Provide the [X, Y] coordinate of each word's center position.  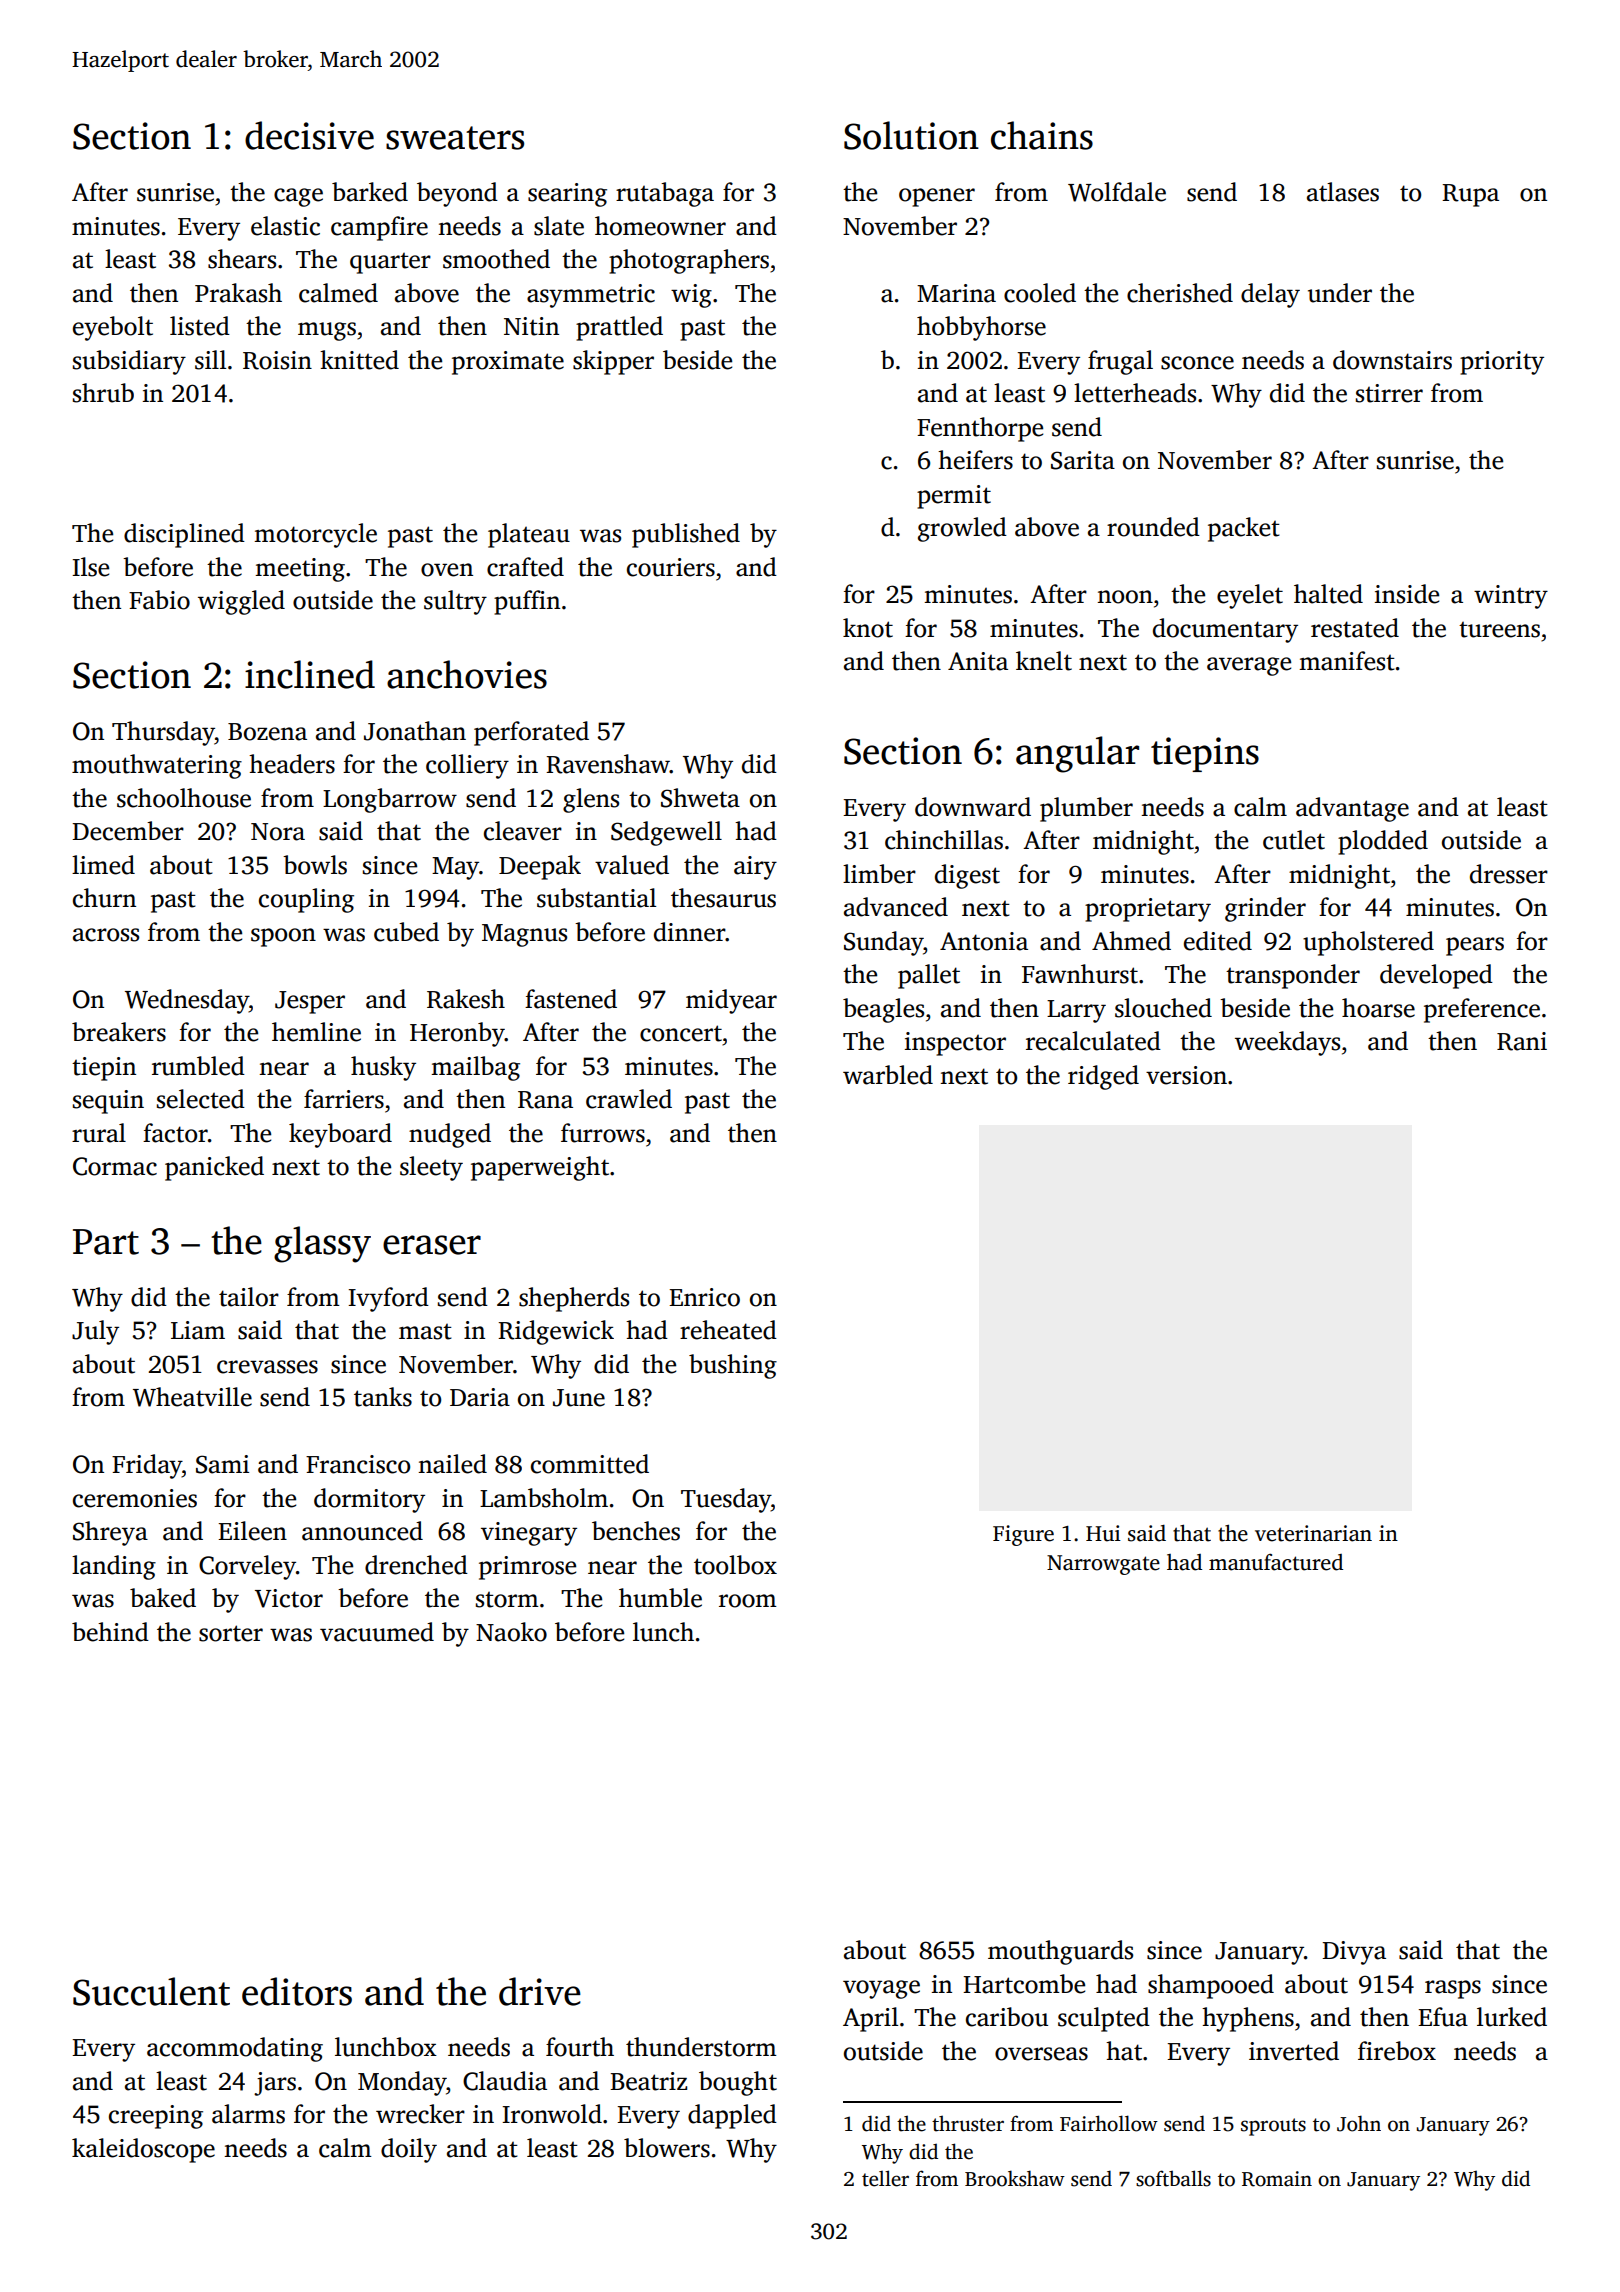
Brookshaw [1015, 2178]
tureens [1499, 630]
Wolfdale [1117, 192]
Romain [1277, 2179]
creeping [156, 2117]
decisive [309, 135]
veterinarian [1313, 1533]
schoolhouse [184, 798]
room [748, 1601]
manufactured [1276, 1562]
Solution [911, 135]
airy [755, 868]
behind [110, 1632]
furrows [603, 1133]
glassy [322, 1244]
